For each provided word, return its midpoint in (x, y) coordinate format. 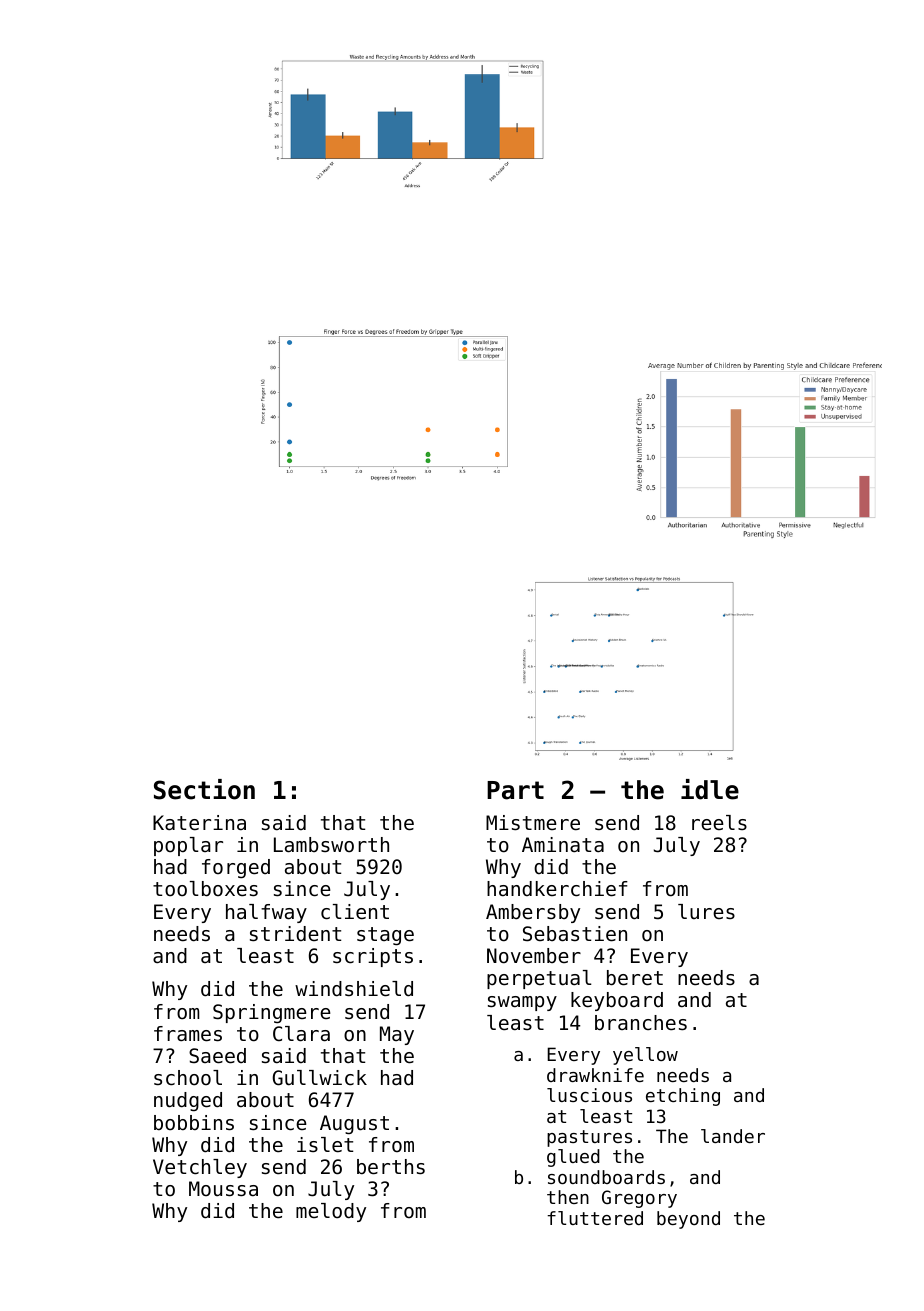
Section (204, 789)
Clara (301, 1034)
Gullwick (320, 1078)
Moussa (223, 1189)
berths (391, 1167)
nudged (188, 1101)
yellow (645, 1056)
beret (635, 978)
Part (515, 790)
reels (719, 822)
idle (710, 789)
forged (236, 868)
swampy (522, 1003)
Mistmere (533, 823)
